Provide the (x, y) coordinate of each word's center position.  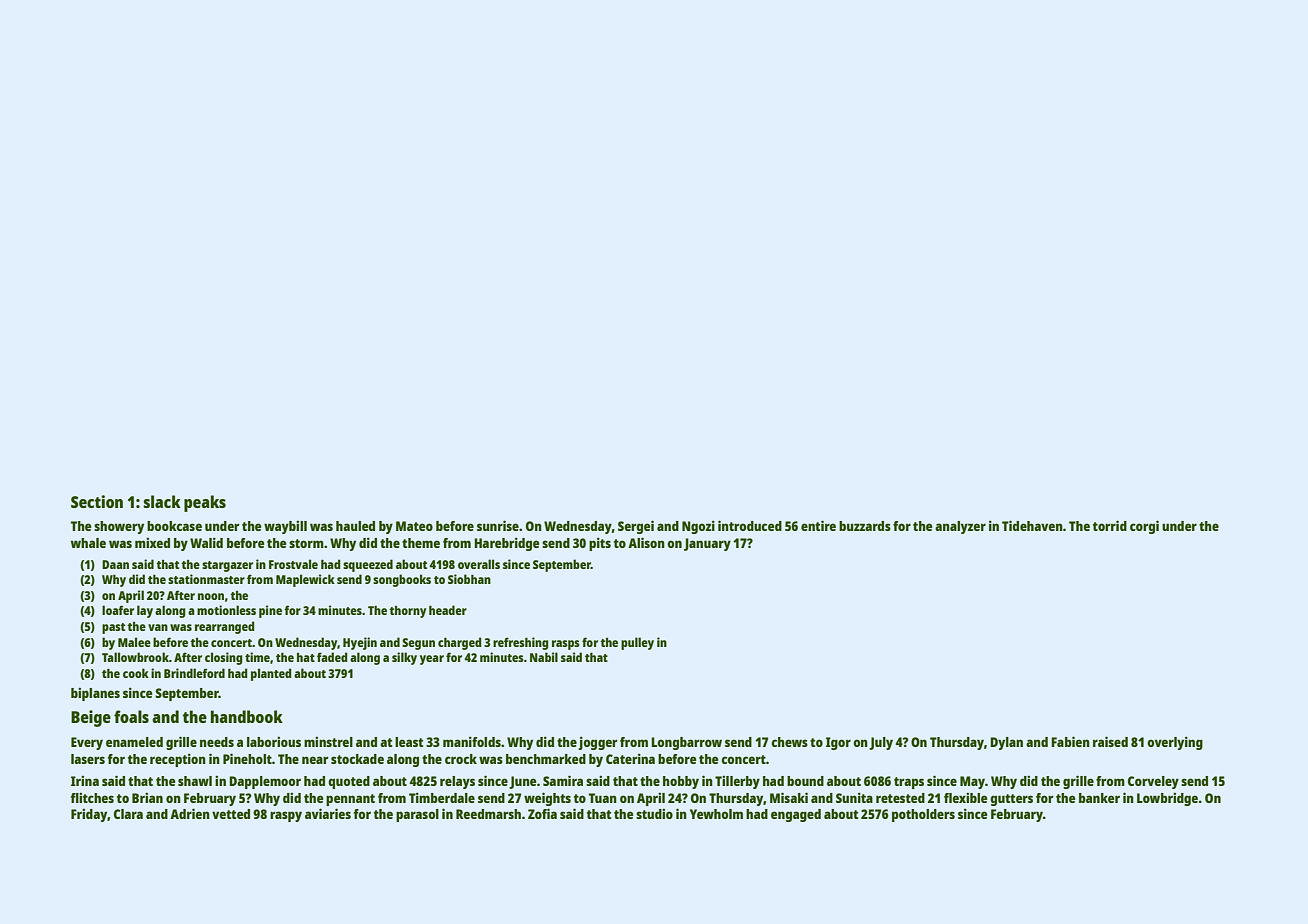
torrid (1110, 525)
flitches (92, 798)
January (707, 544)
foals (131, 716)
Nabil (544, 657)
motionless (226, 610)
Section (97, 501)
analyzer (960, 527)
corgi (1144, 527)
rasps (566, 645)
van (158, 627)
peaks (205, 503)
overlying (1175, 743)
